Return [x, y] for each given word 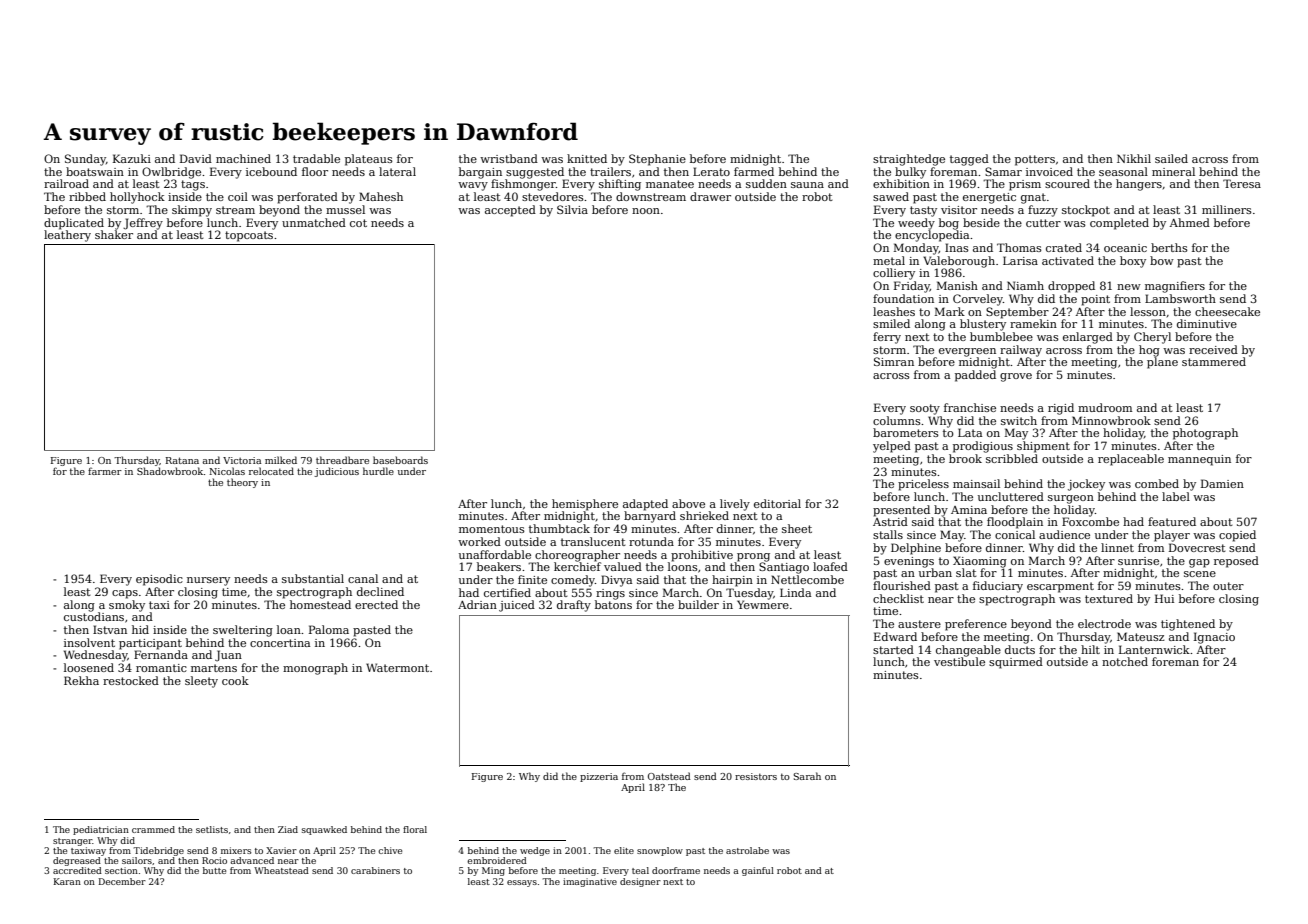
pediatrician [101, 830]
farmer [105, 471]
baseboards [400, 460]
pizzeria [599, 777]
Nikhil [1134, 158]
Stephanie [657, 160]
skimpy [192, 211]
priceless [923, 485]
